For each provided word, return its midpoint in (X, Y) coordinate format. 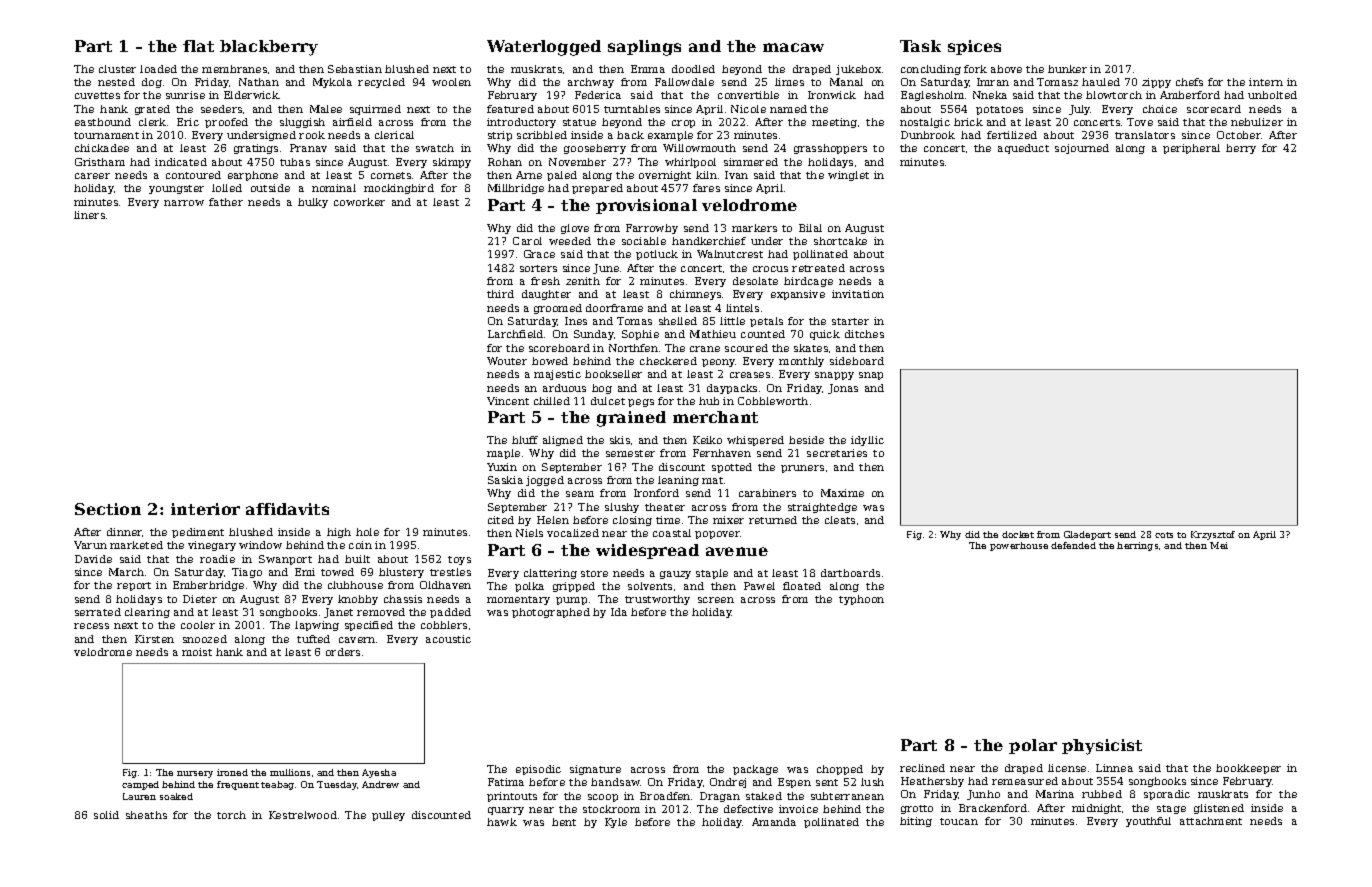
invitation (858, 294)
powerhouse (1019, 546)
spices (974, 47)
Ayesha (379, 773)
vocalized (573, 533)
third (500, 294)
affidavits (287, 509)
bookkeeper (1248, 769)
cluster (117, 69)
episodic (538, 770)
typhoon (861, 600)
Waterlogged (544, 48)
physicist (1102, 747)
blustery (401, 573)
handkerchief (709, 241)
